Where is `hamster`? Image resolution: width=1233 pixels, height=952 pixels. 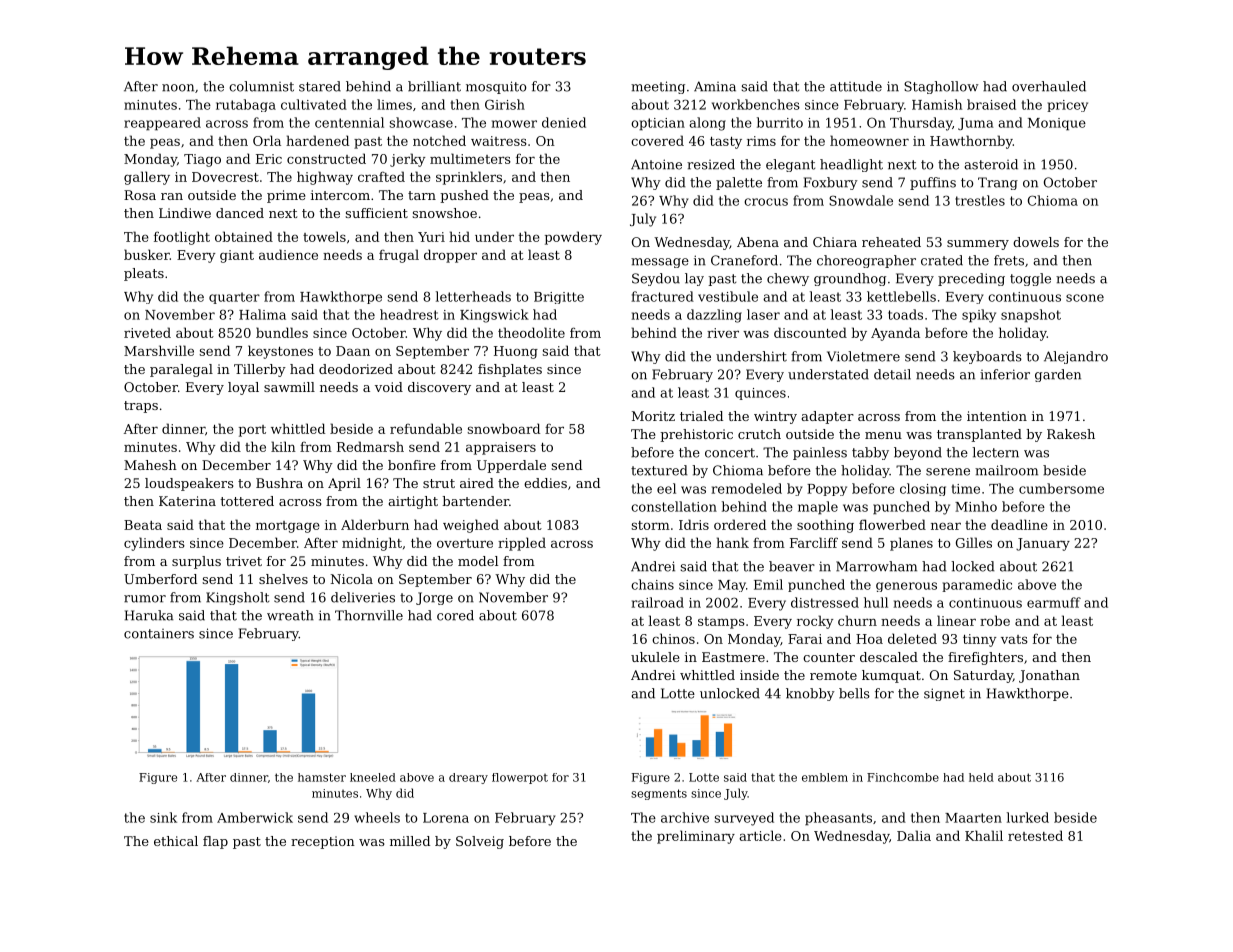
hamster is located at coordinates (322, 777).
